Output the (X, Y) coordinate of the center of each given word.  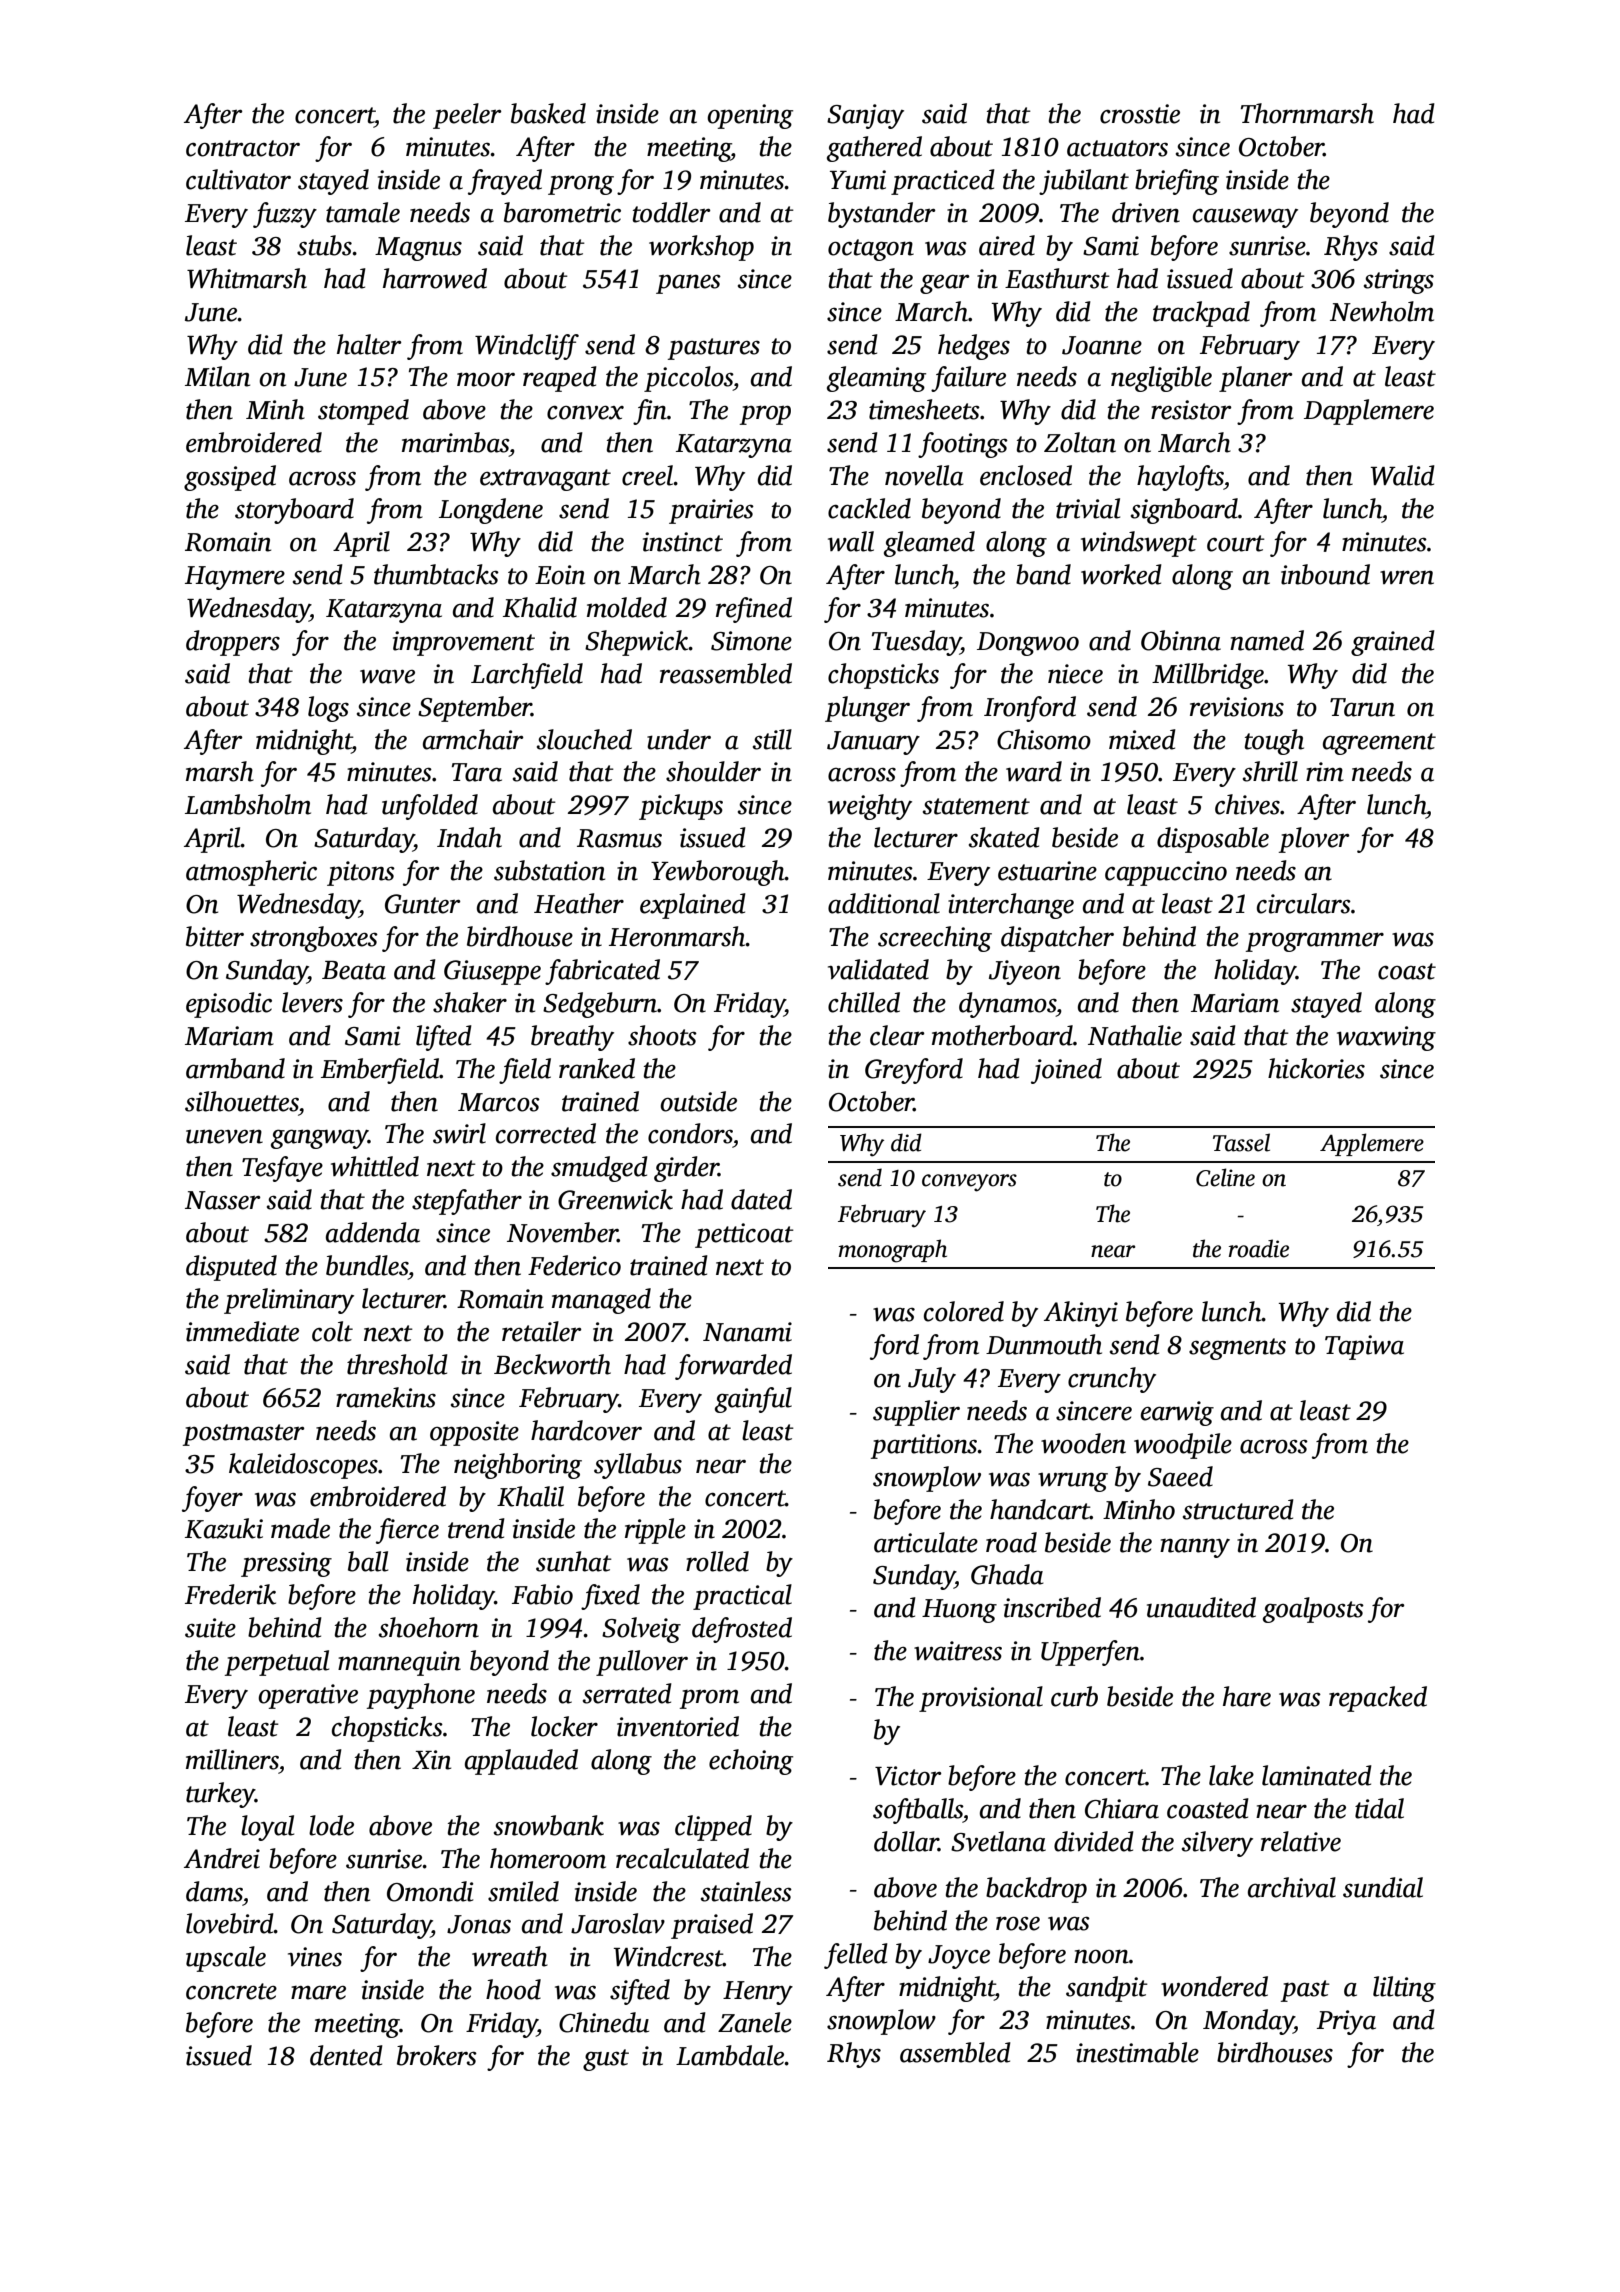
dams (214, 1891)
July (932, 1380)
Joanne (1102, 345)
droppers (233, 643)
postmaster (244, 1435)
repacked (1378, 1699)
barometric (562, 212)
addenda (373, 1232)
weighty (870, 807)
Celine (1225, 1177)
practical (742, 1597)
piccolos (688, 379)
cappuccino (1166, 873)
